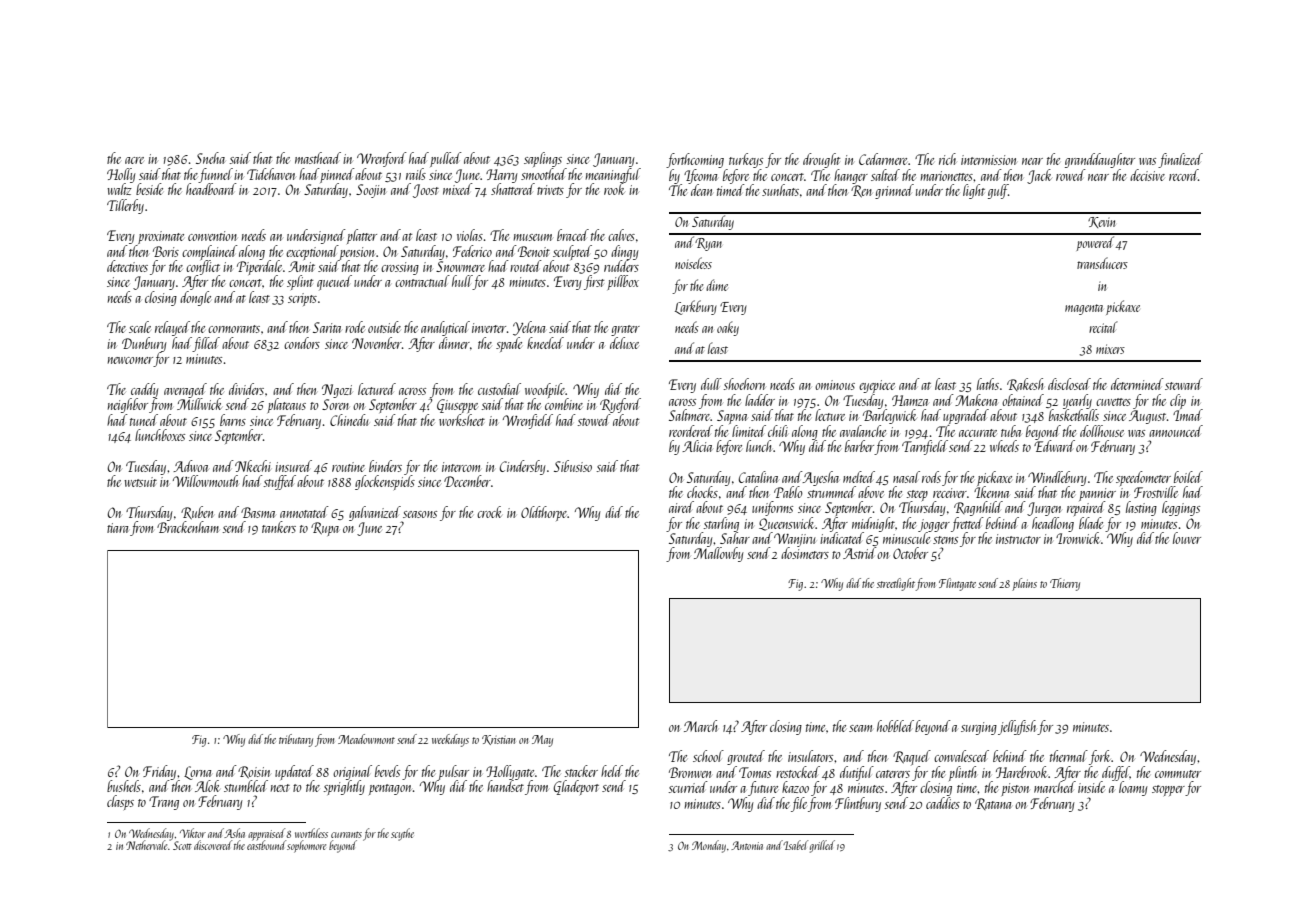 This screenshot has width=1308, height=924. What do you see at coordinates (296, 740) in the screenshot?
I see `tributary` at bounding box center [296, 740].
